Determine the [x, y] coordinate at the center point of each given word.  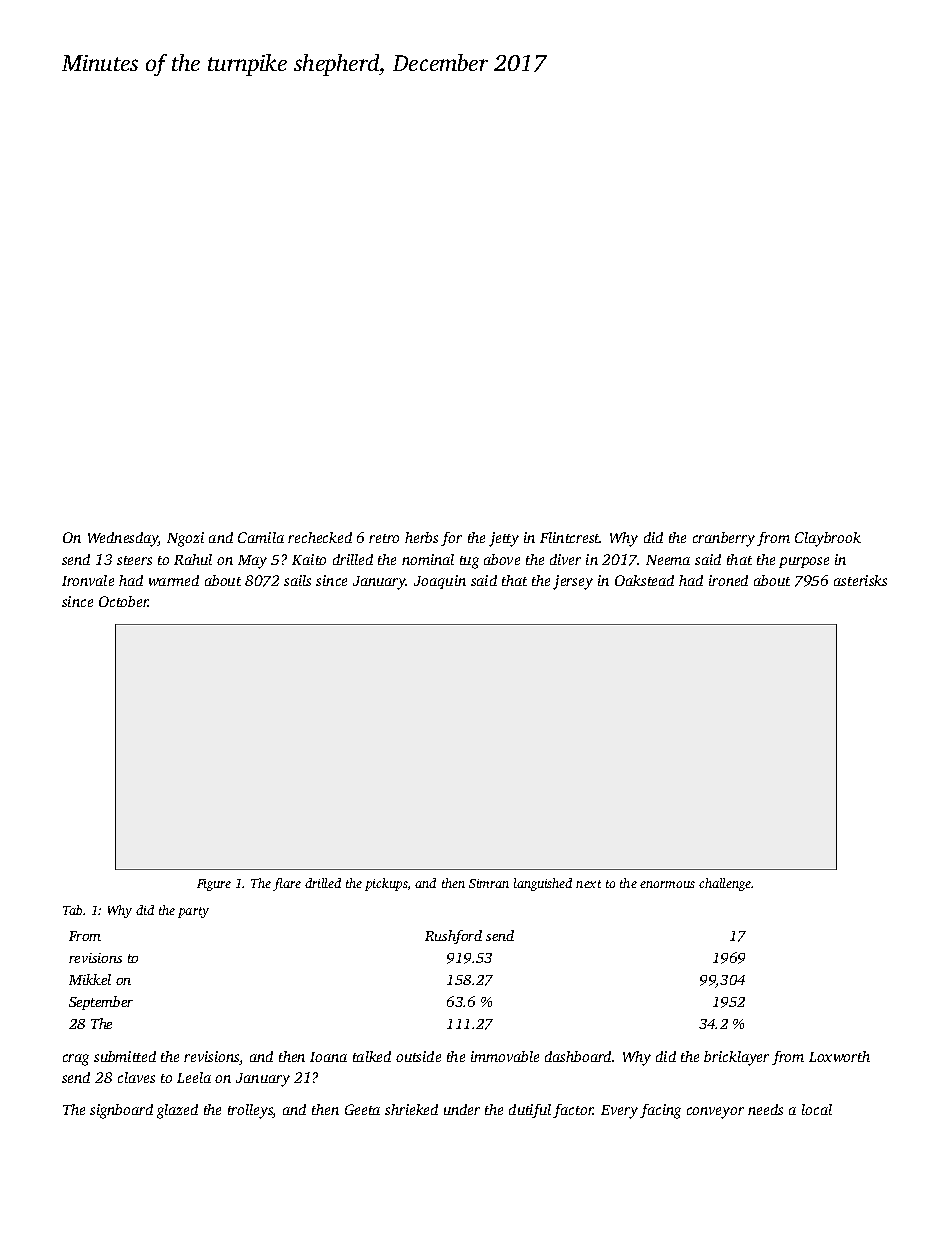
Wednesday [123, 539]
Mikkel [90, 979]
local [817, 1109]
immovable [505, 1056]
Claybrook [828, 539]
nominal [428, 559]
